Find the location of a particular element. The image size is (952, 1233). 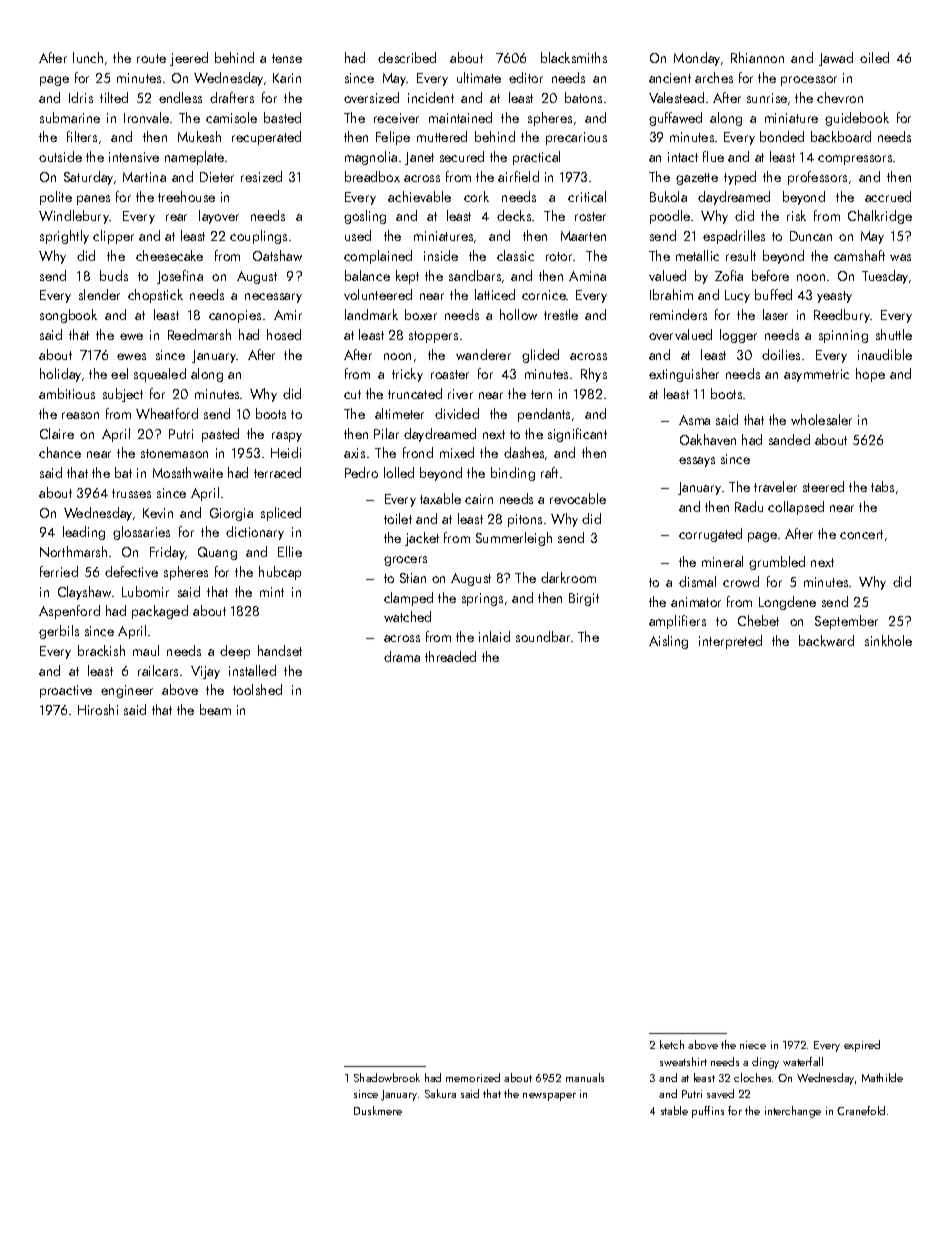

Hiroshi is located at coordinates (98, 709).
